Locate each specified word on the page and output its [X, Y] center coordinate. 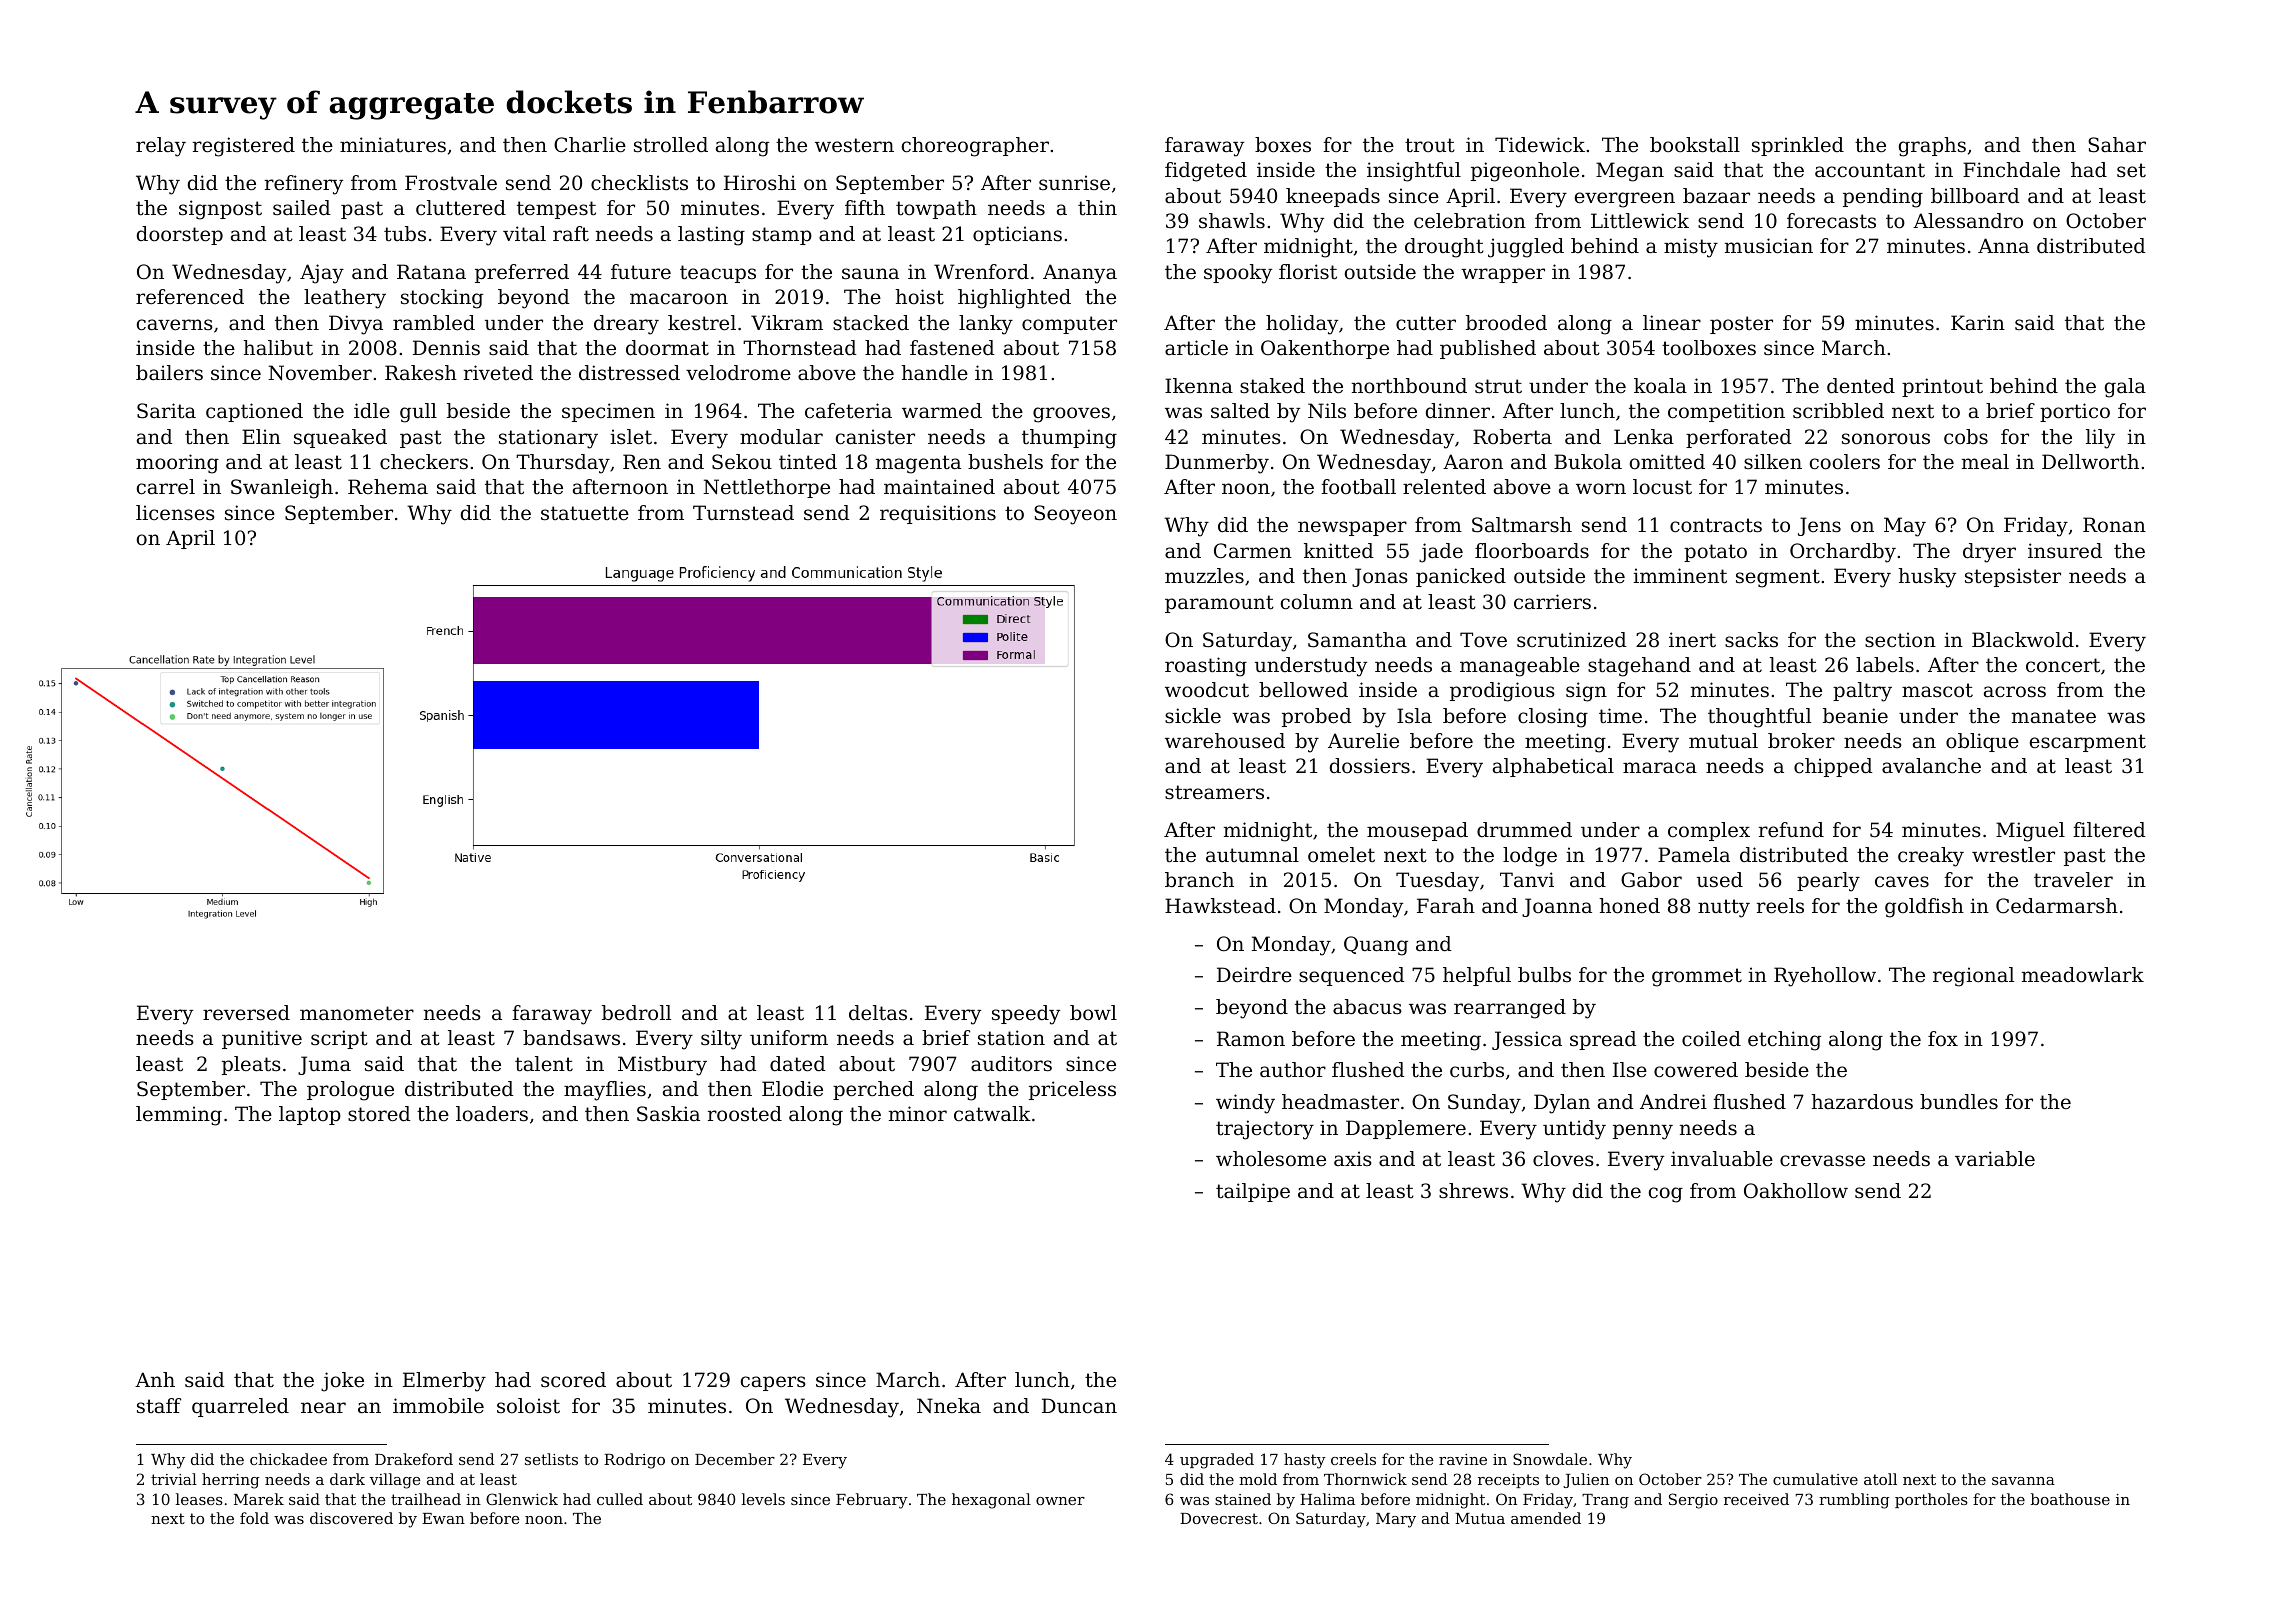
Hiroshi [760, 183]
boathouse [2070, 1499]
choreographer [975, 147]
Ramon [1251, 1039]
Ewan [443, 1518]
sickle [1193, 716]
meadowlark [2083, 975]
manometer [357, 1013]
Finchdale [2011, 169]
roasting [1206, 667]
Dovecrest [1219, 1518]
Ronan [2114, 524]
